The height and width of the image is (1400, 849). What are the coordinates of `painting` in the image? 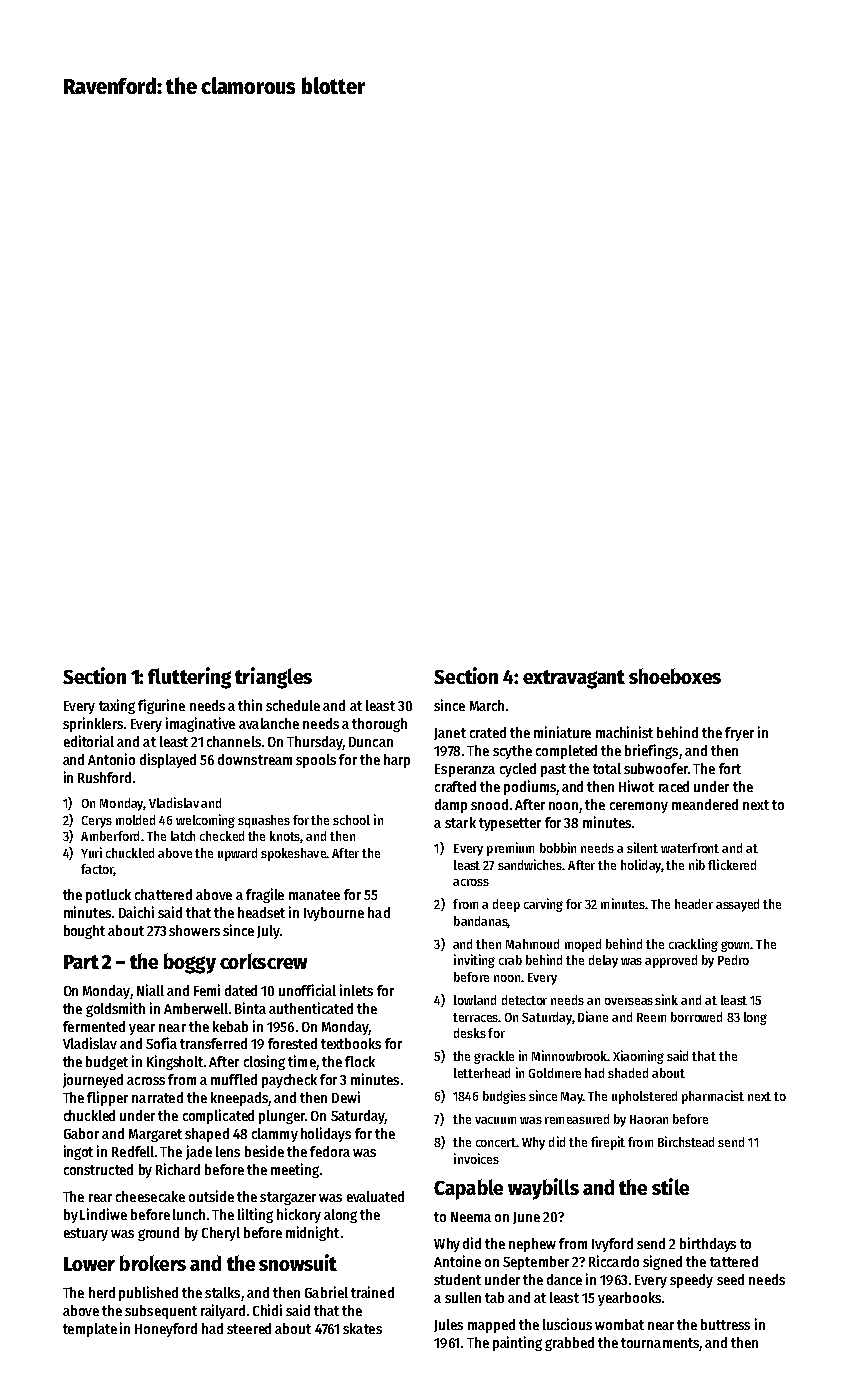 It's located at (517, 1343).
